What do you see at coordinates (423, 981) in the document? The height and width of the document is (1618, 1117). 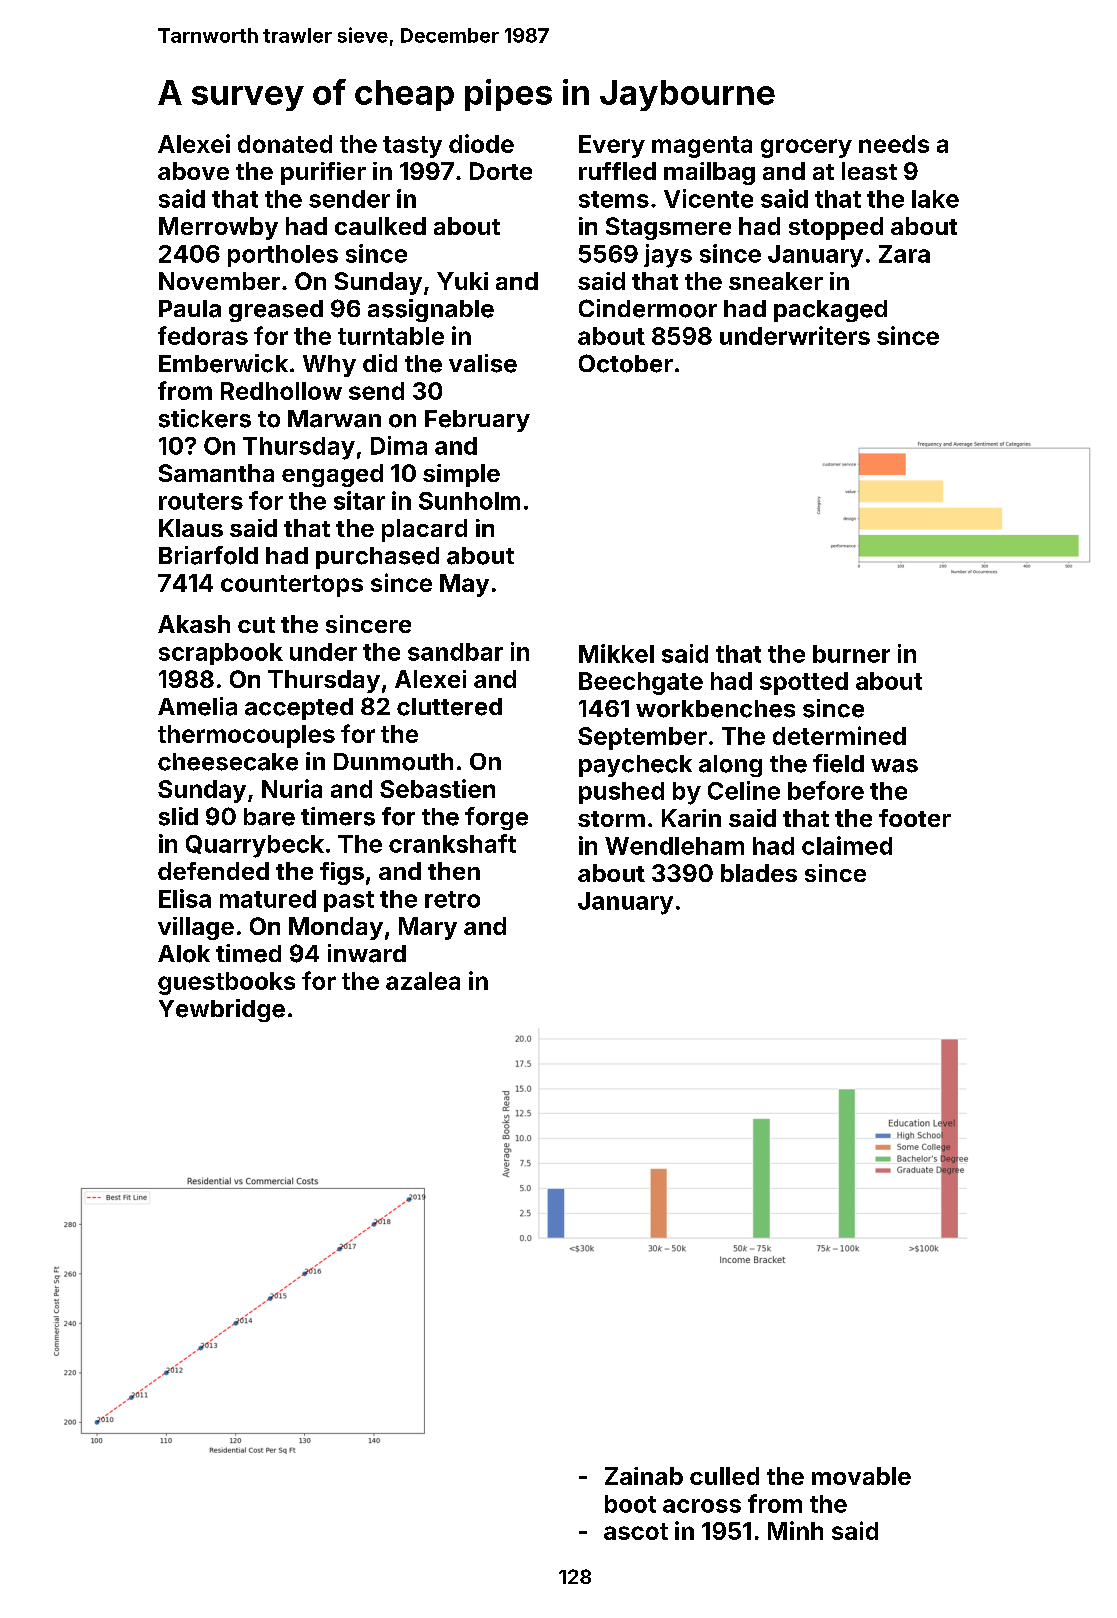 I see `azalea` at bounding box center [423, 981].
